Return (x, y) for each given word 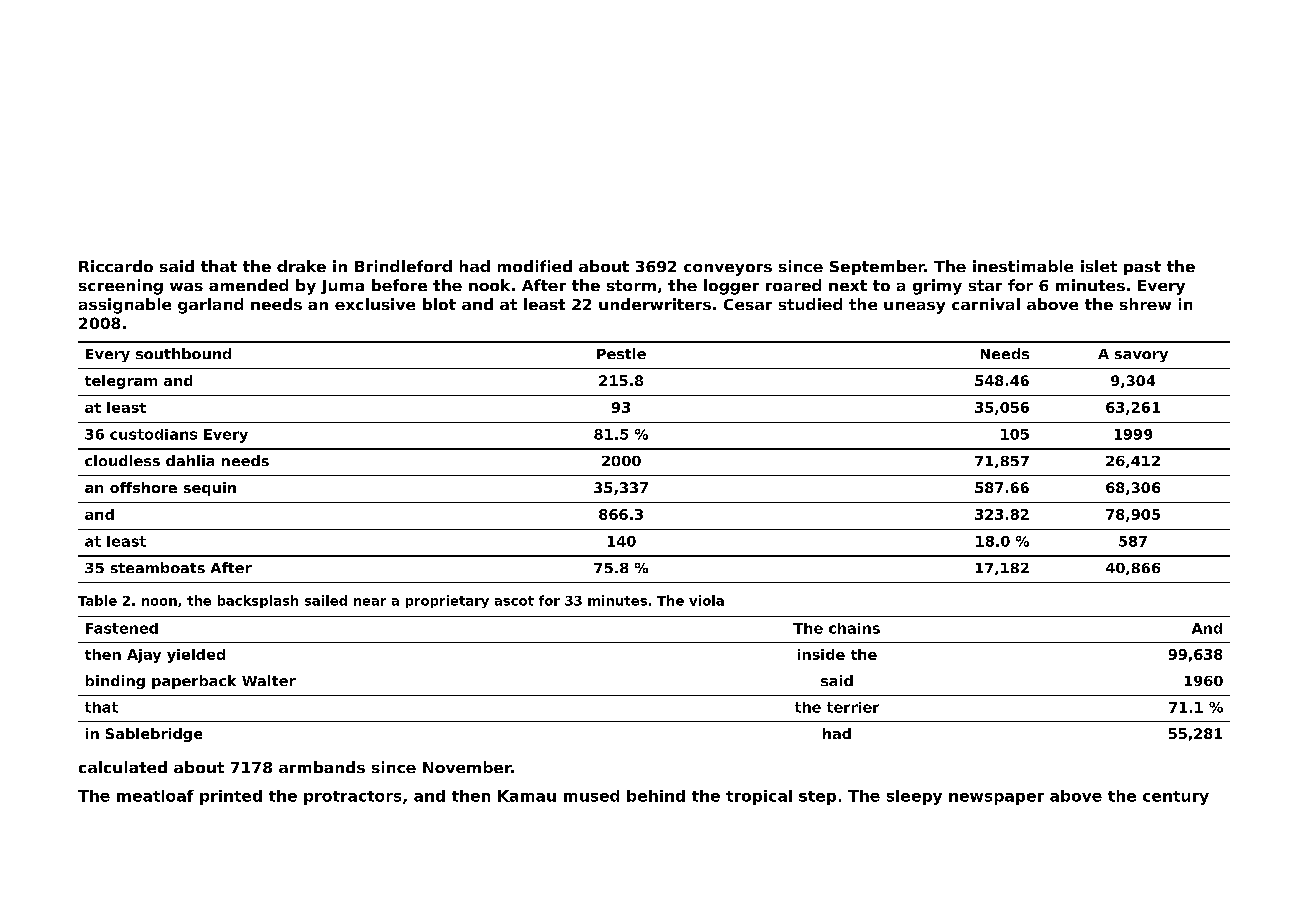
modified (535, 266)
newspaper (996, 799)
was (186, 287)
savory (1141, 356)
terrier (853, 707)
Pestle (621, 353)
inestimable (1023, 266)
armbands (322, 767)
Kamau (527, 796)
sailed (326, 600)
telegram (121, 382)
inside (821, 654)
